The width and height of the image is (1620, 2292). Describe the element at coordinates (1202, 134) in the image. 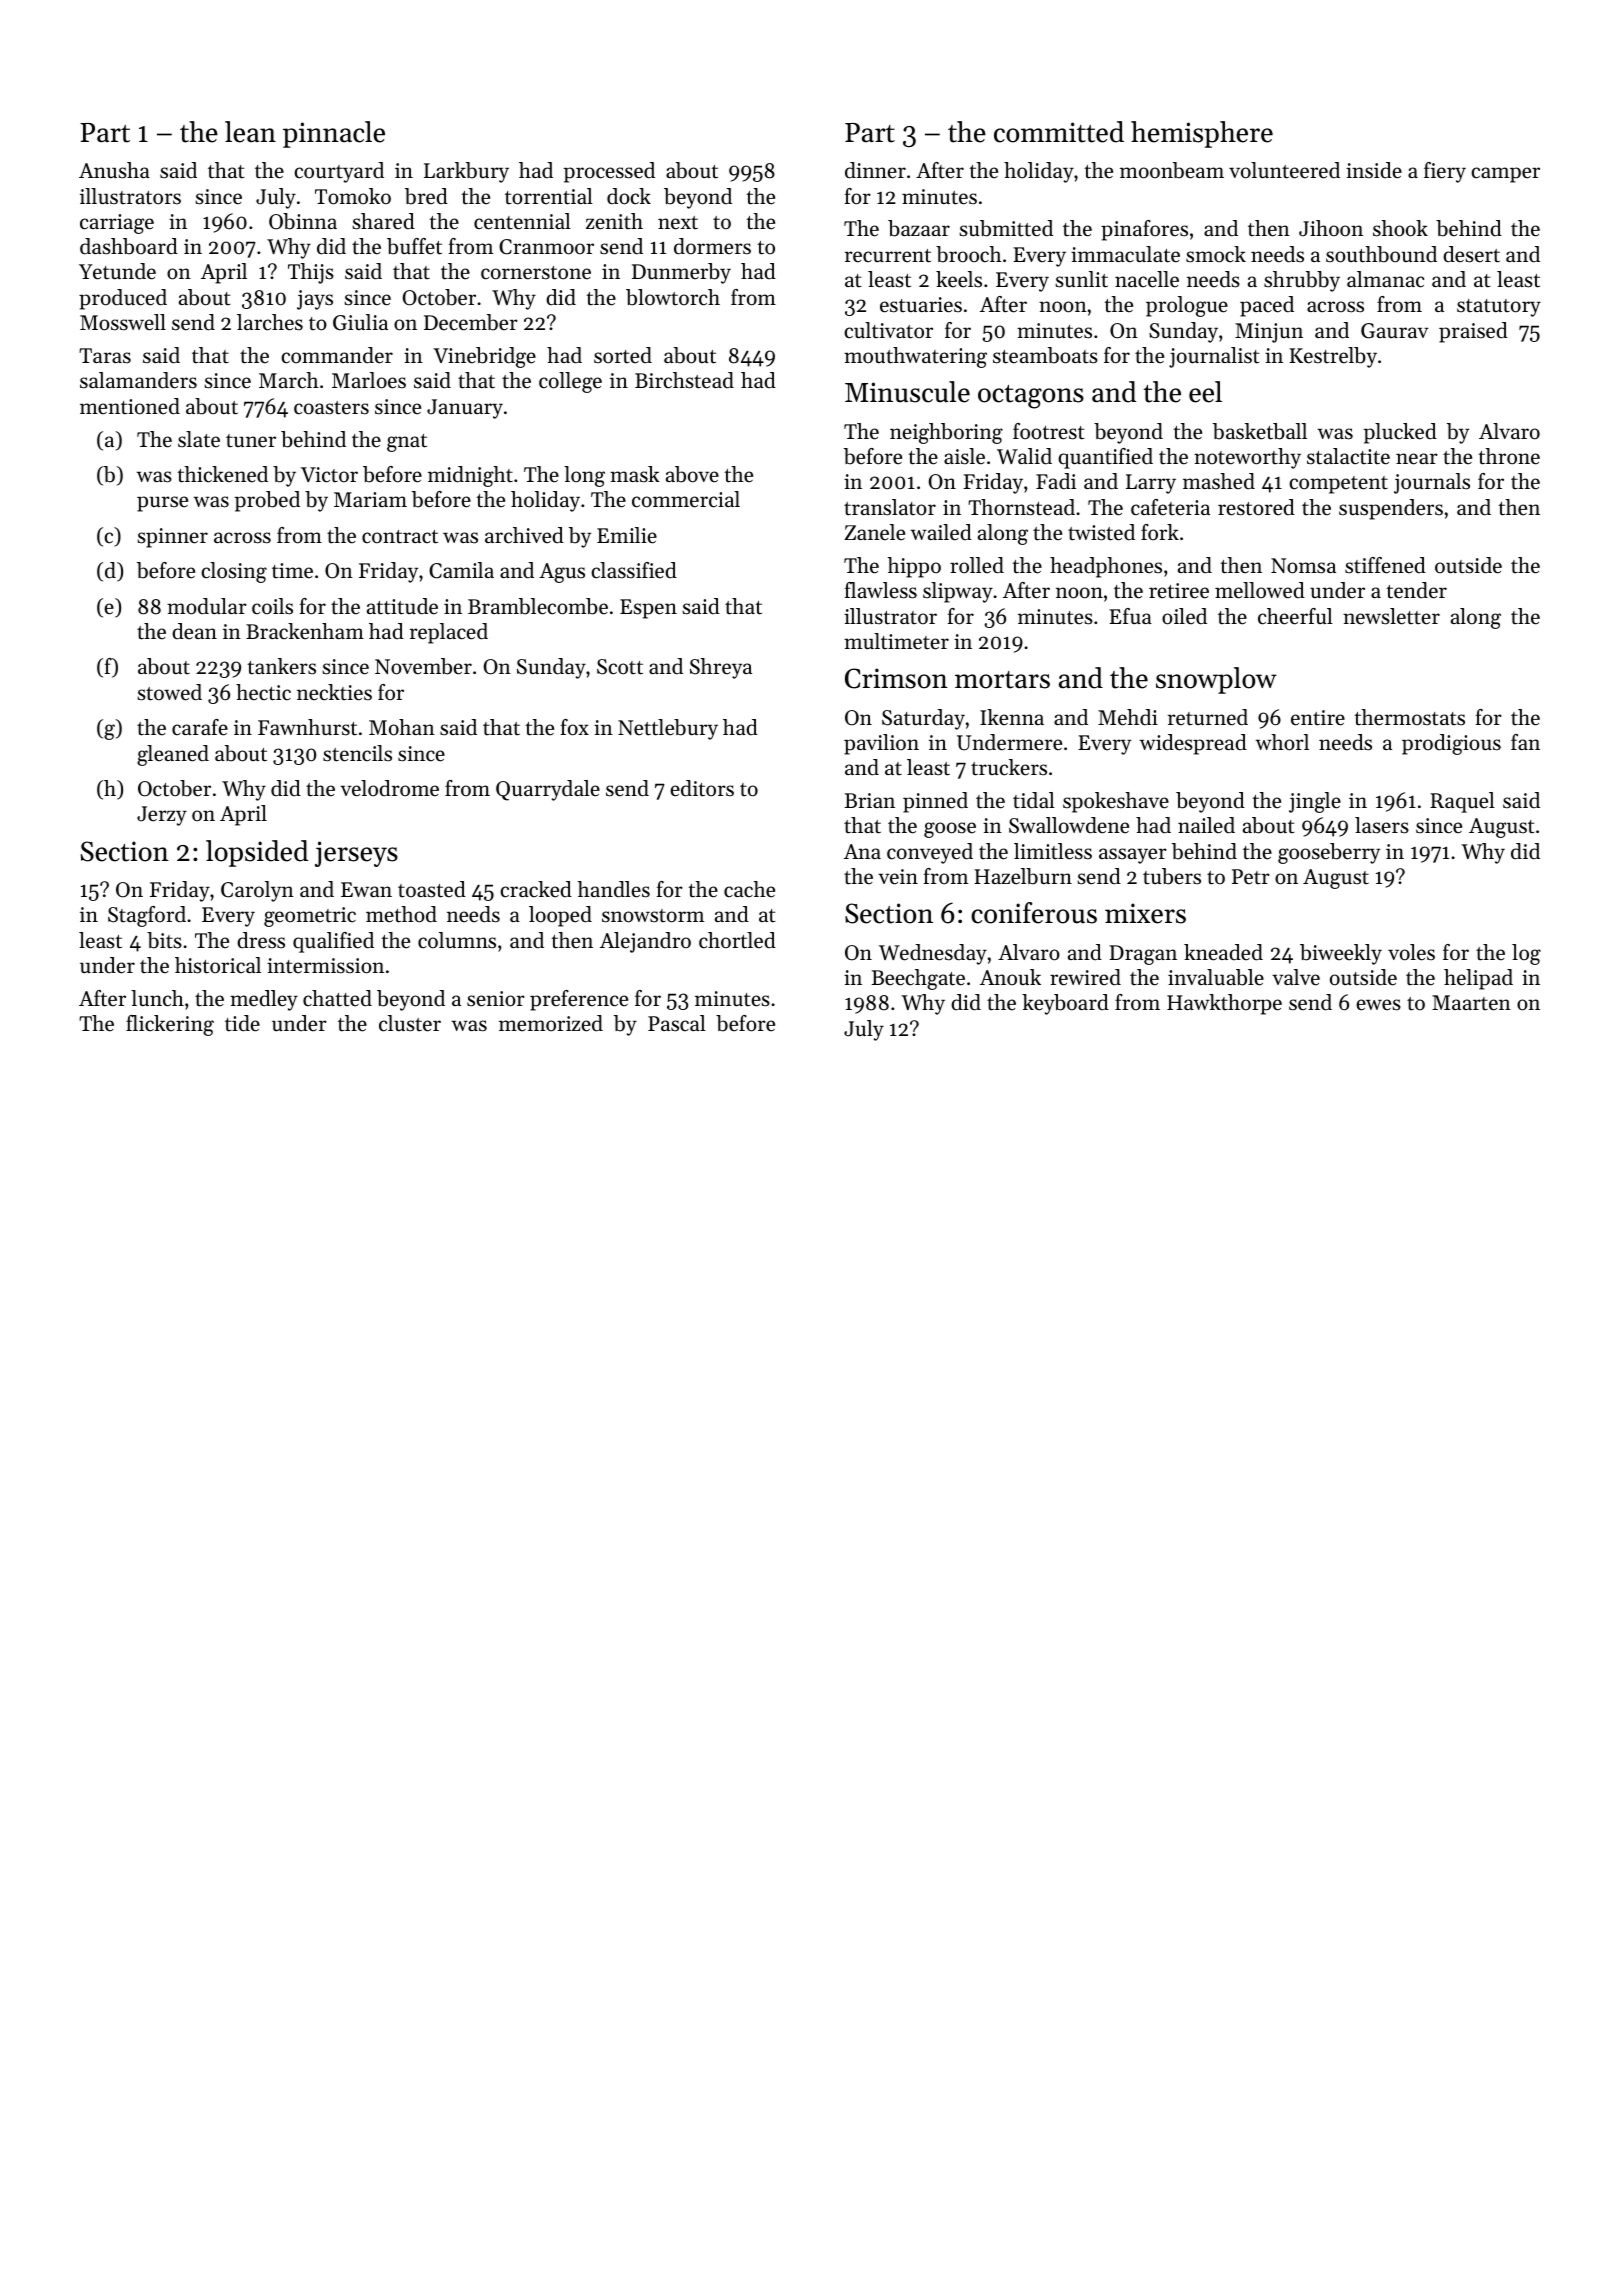

I see `hemisphere` at that location.
